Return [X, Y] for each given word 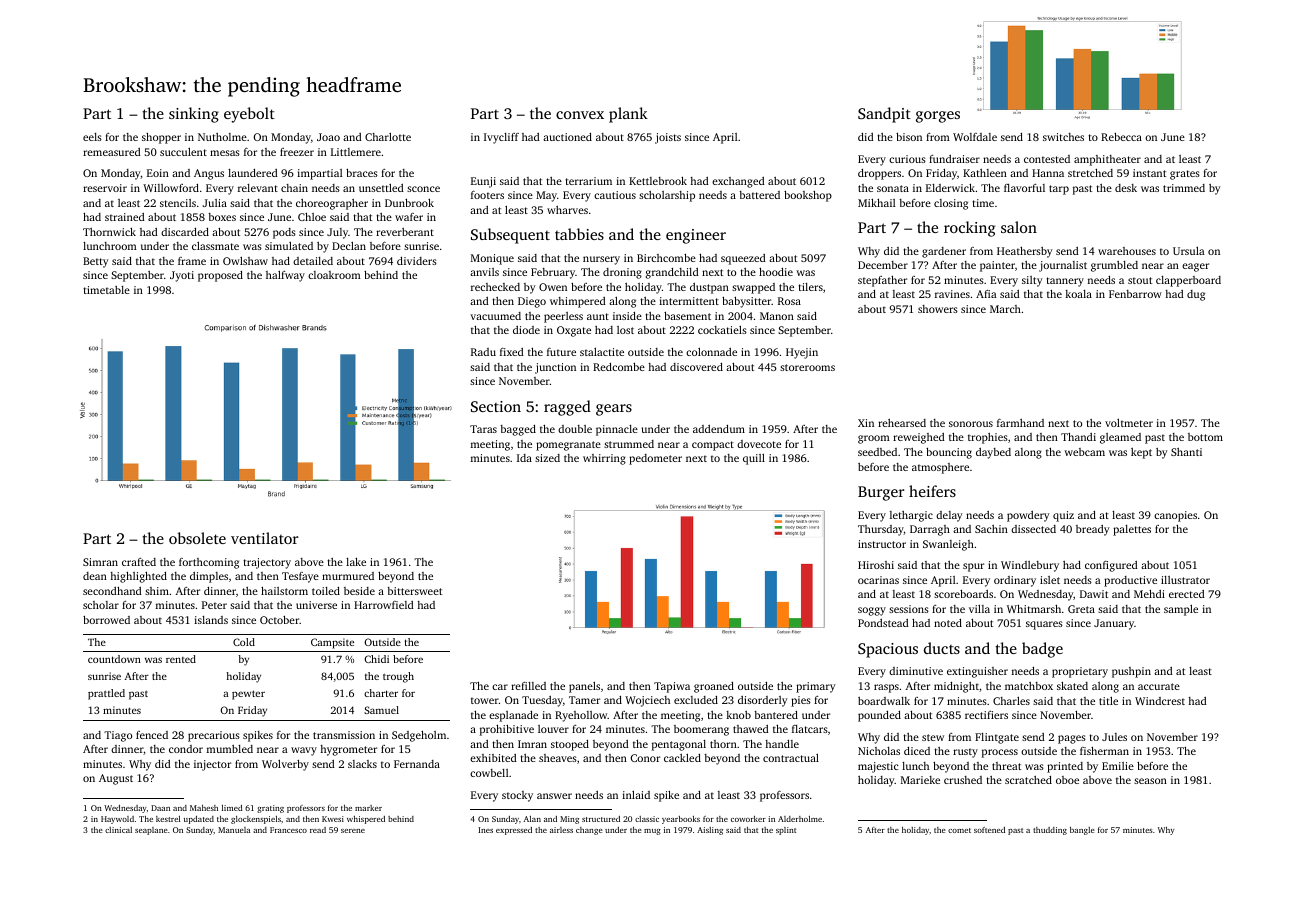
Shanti [1186, 452]
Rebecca [1121, 137]
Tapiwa [672, 687]
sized [547, 458]
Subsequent [510, 236]
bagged [518, 430]
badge [1042, 650]
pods [284, 233]
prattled [106, 694]
